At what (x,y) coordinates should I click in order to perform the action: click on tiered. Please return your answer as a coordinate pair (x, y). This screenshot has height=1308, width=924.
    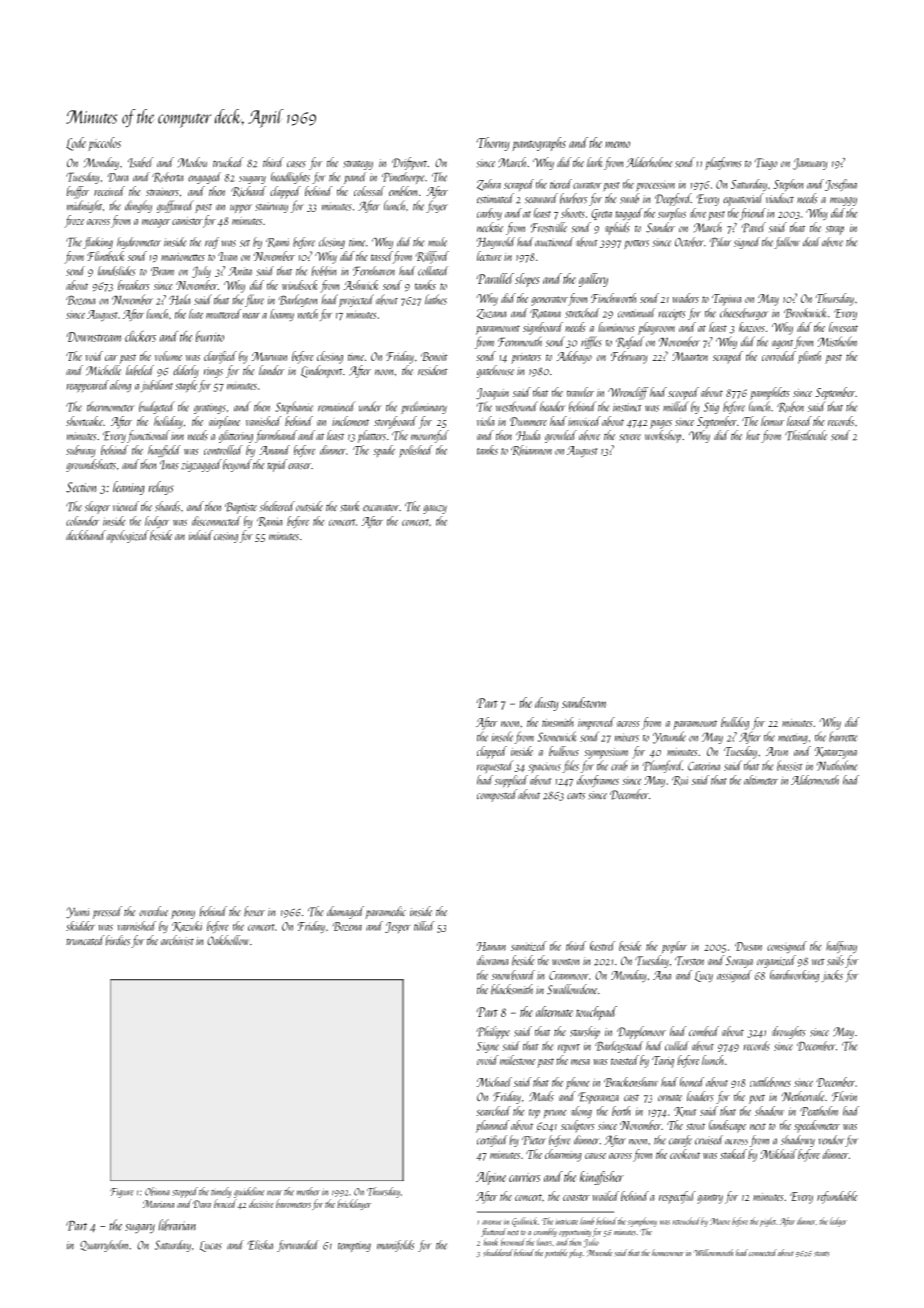
    Looking at the image, I should click on (561, 184).
